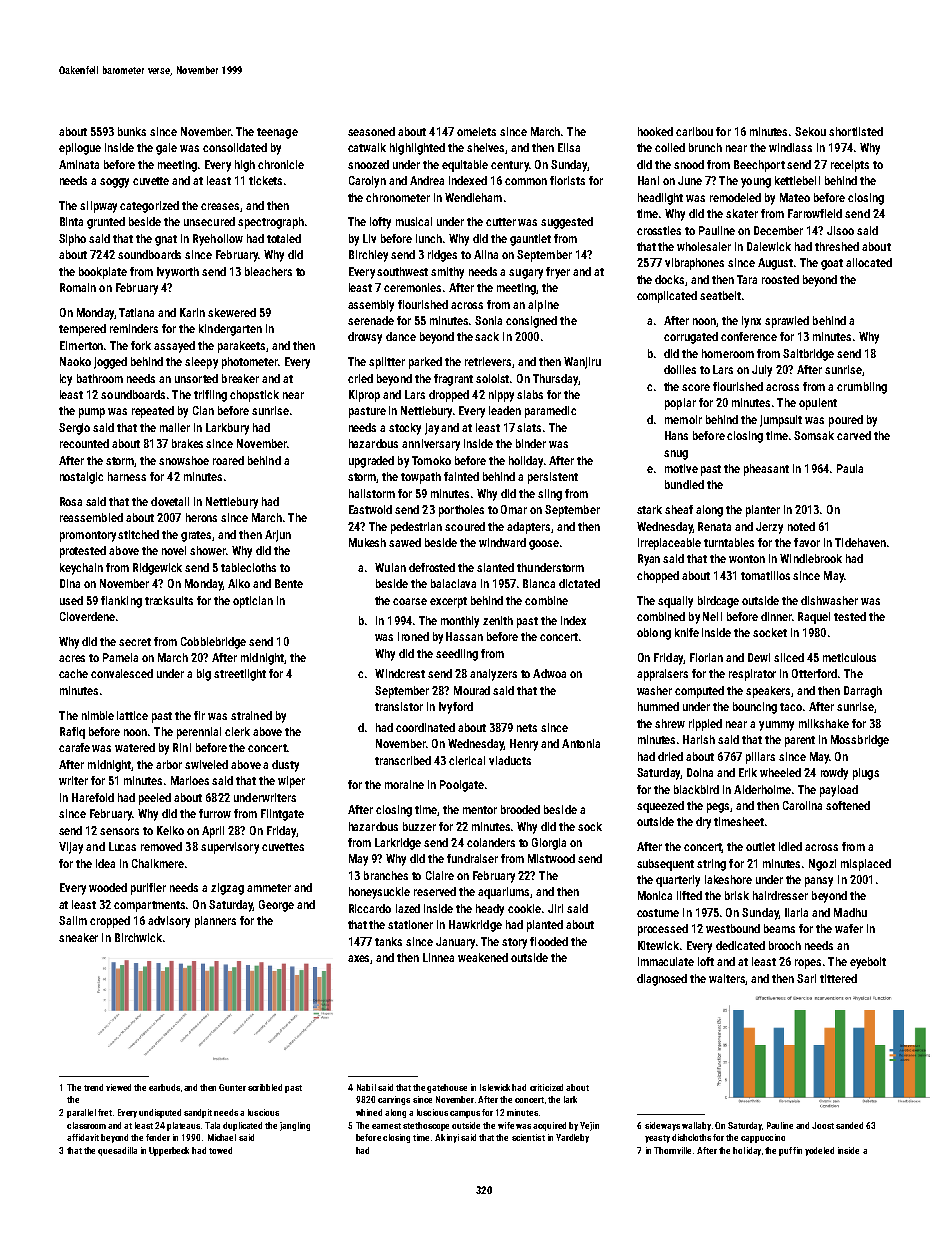 The image size is (952, 1233). I want to click on opulent, so click(818, 404).
